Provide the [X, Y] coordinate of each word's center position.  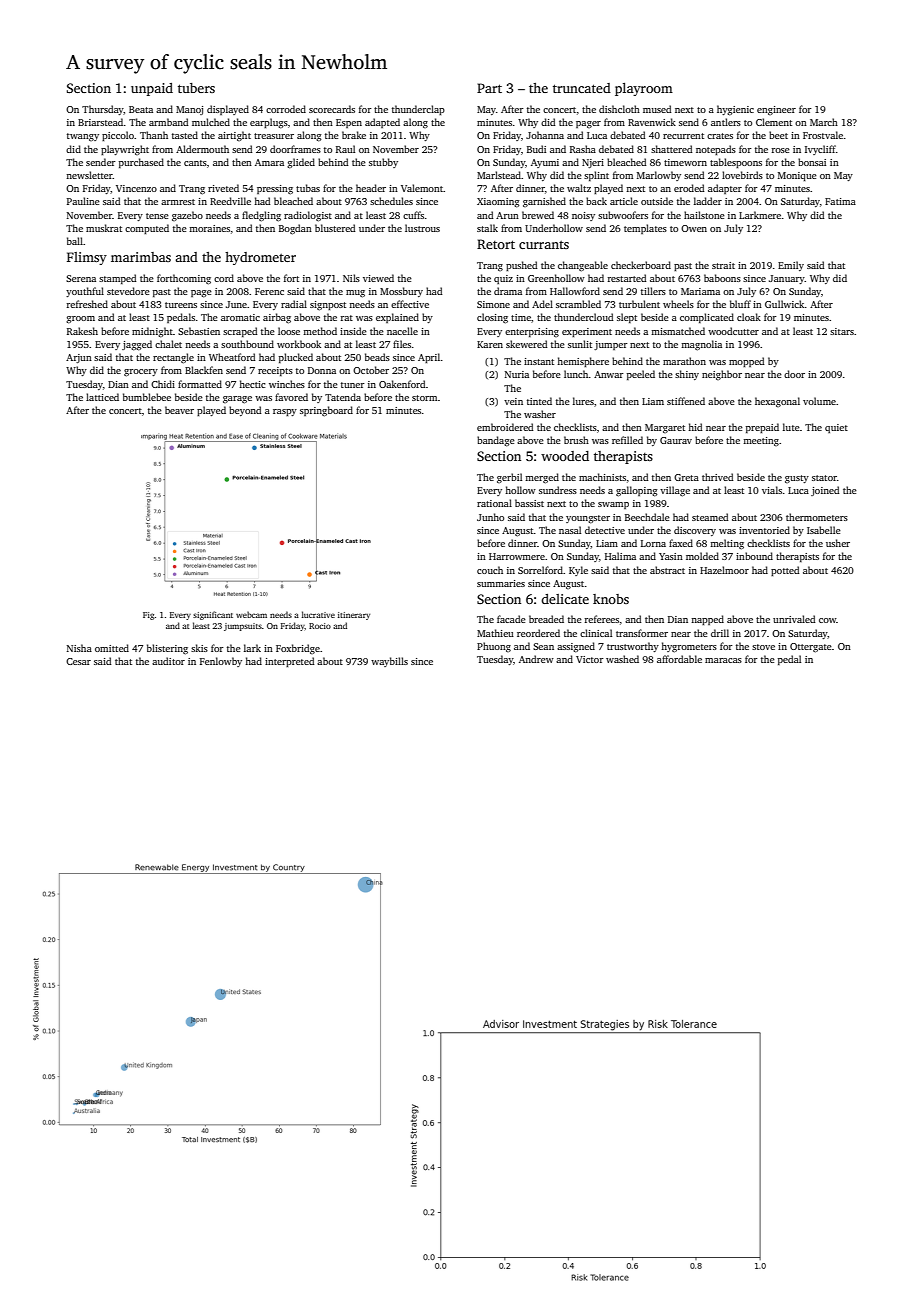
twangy [83, 137]
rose [781, 150]
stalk [487, 228]
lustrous [422, 228]
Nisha [79, 648]
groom [80, 320]
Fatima [840, 201]
